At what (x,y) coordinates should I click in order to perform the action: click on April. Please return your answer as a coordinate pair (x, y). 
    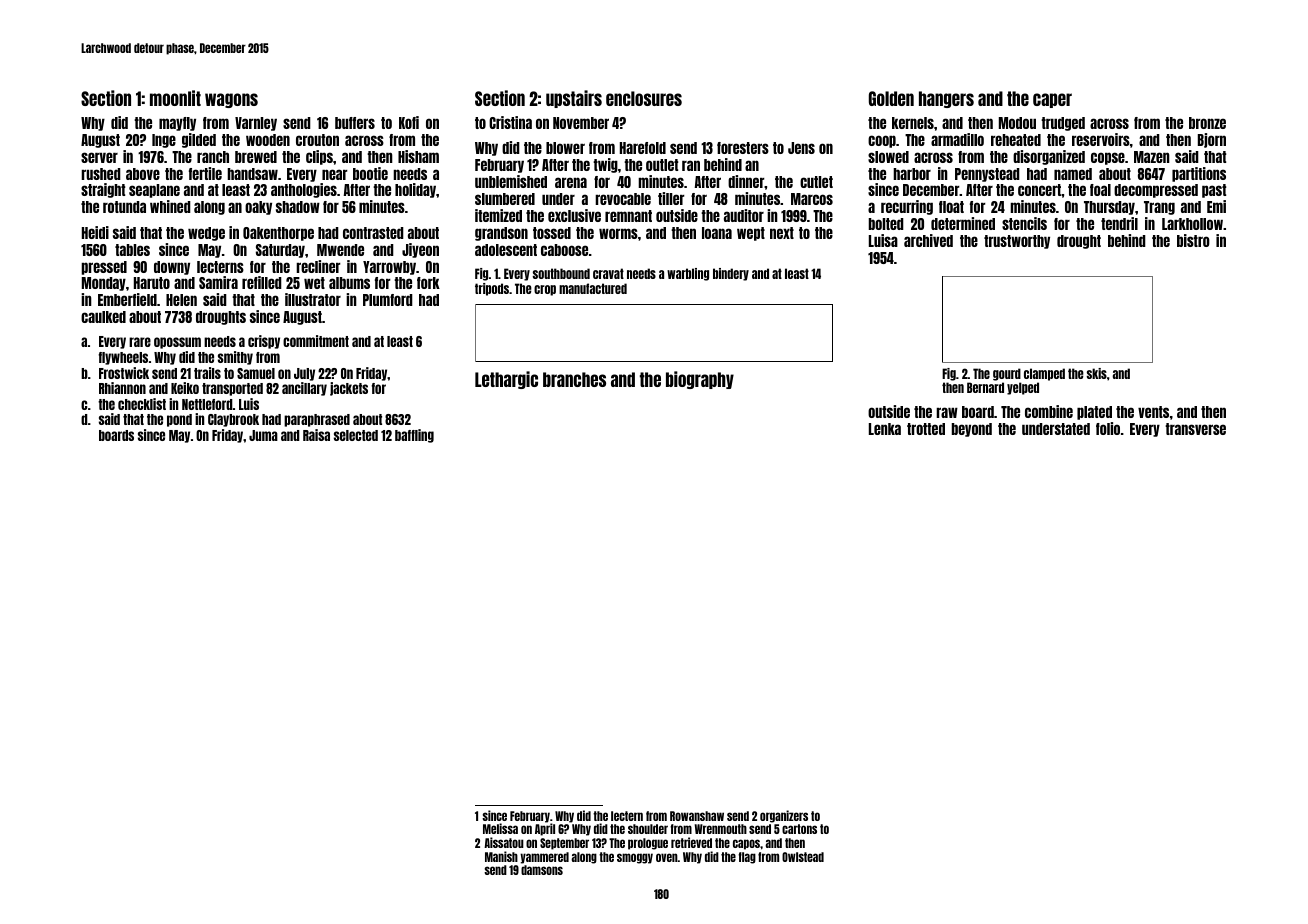
    Looking at the image, I should click on (545, 830).
